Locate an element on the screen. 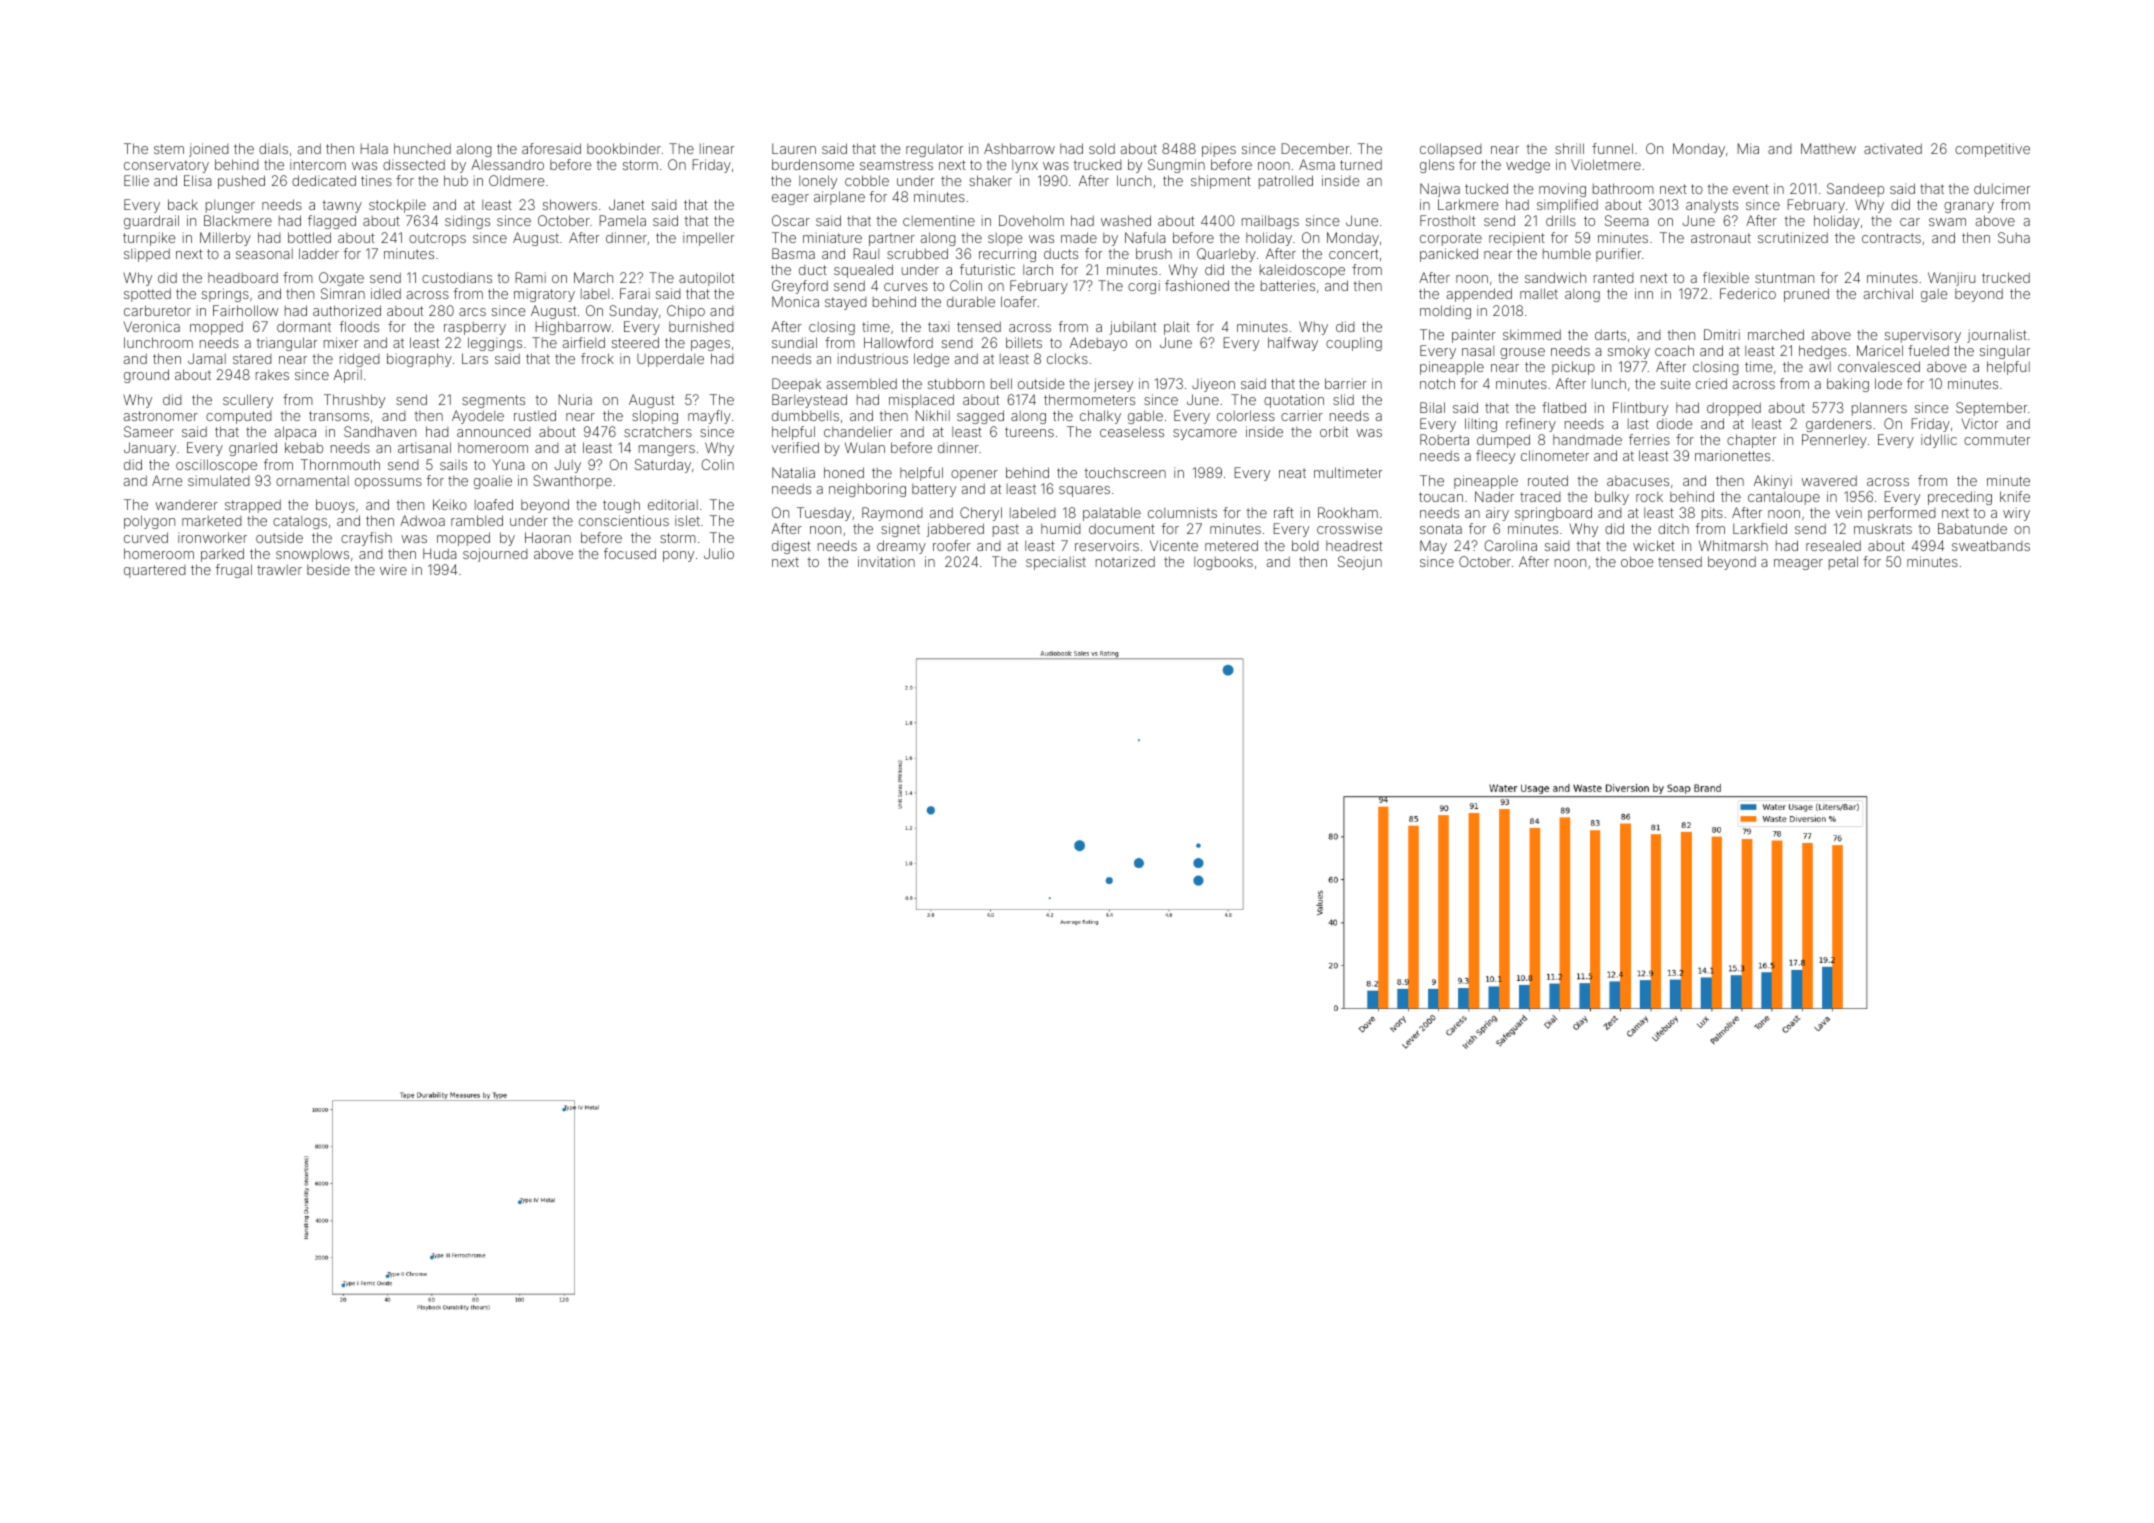 Image resolution: width=2154 pixels, height=1523 pixels. burnished is located at coordinates (701, 326).
